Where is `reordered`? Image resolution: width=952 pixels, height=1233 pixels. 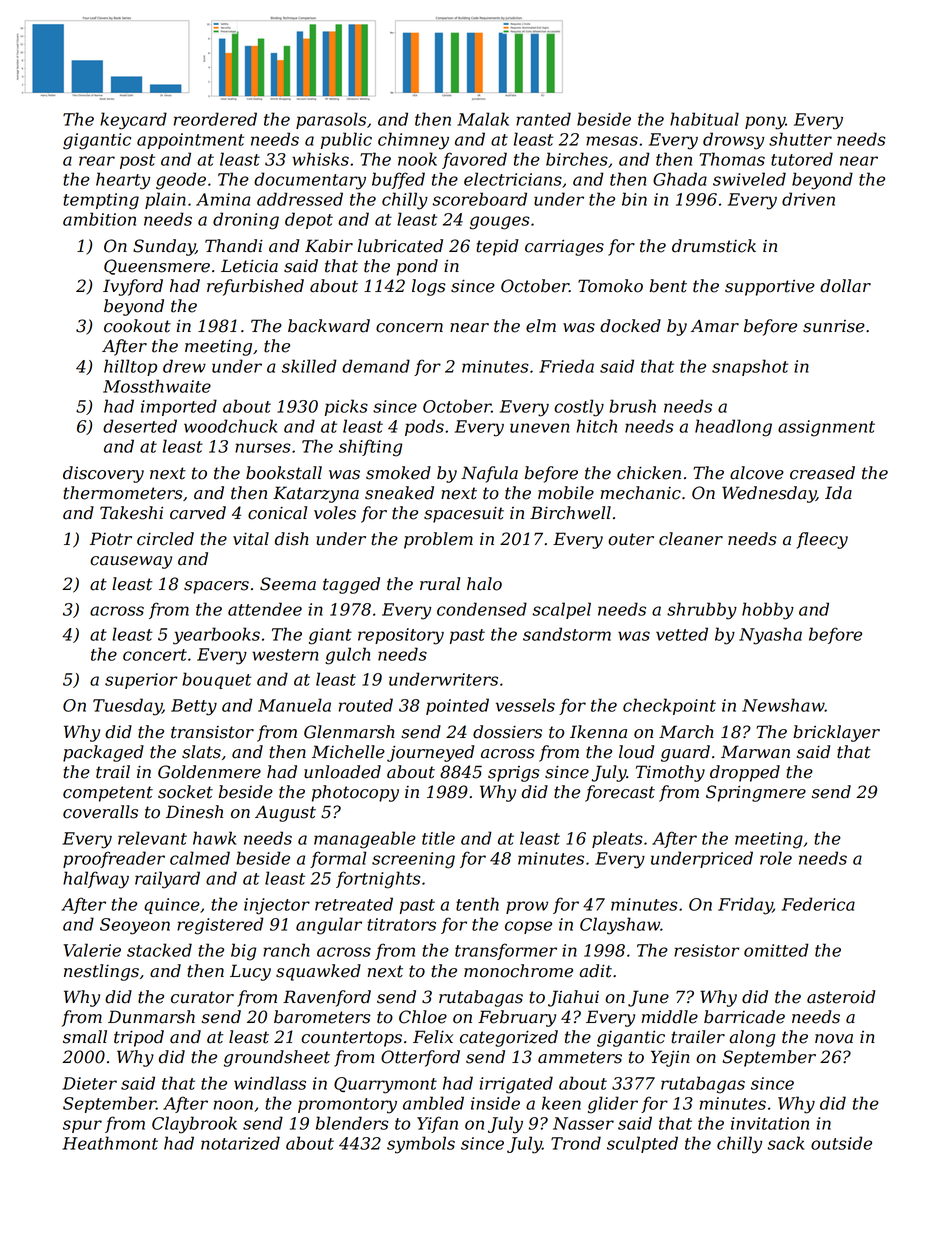
reordered is located at coordinates (215, 119).
